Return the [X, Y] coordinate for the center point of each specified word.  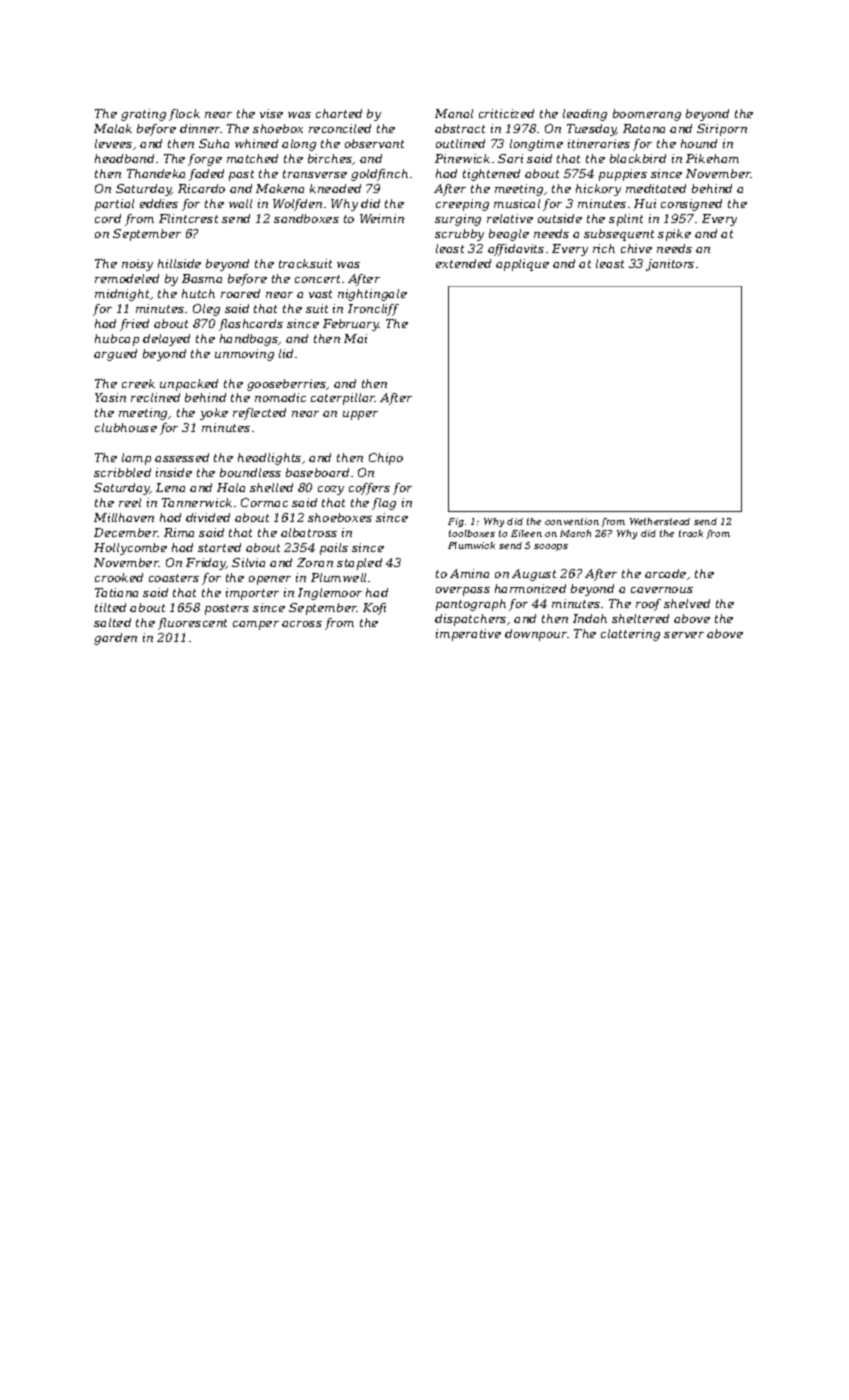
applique [522, 265]
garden [115, 639]
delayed [166, 340]
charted [339, 113]
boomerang [647, 115]
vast [320, 294]
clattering [630, 635]
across [302, 624]
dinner [200, 128]
